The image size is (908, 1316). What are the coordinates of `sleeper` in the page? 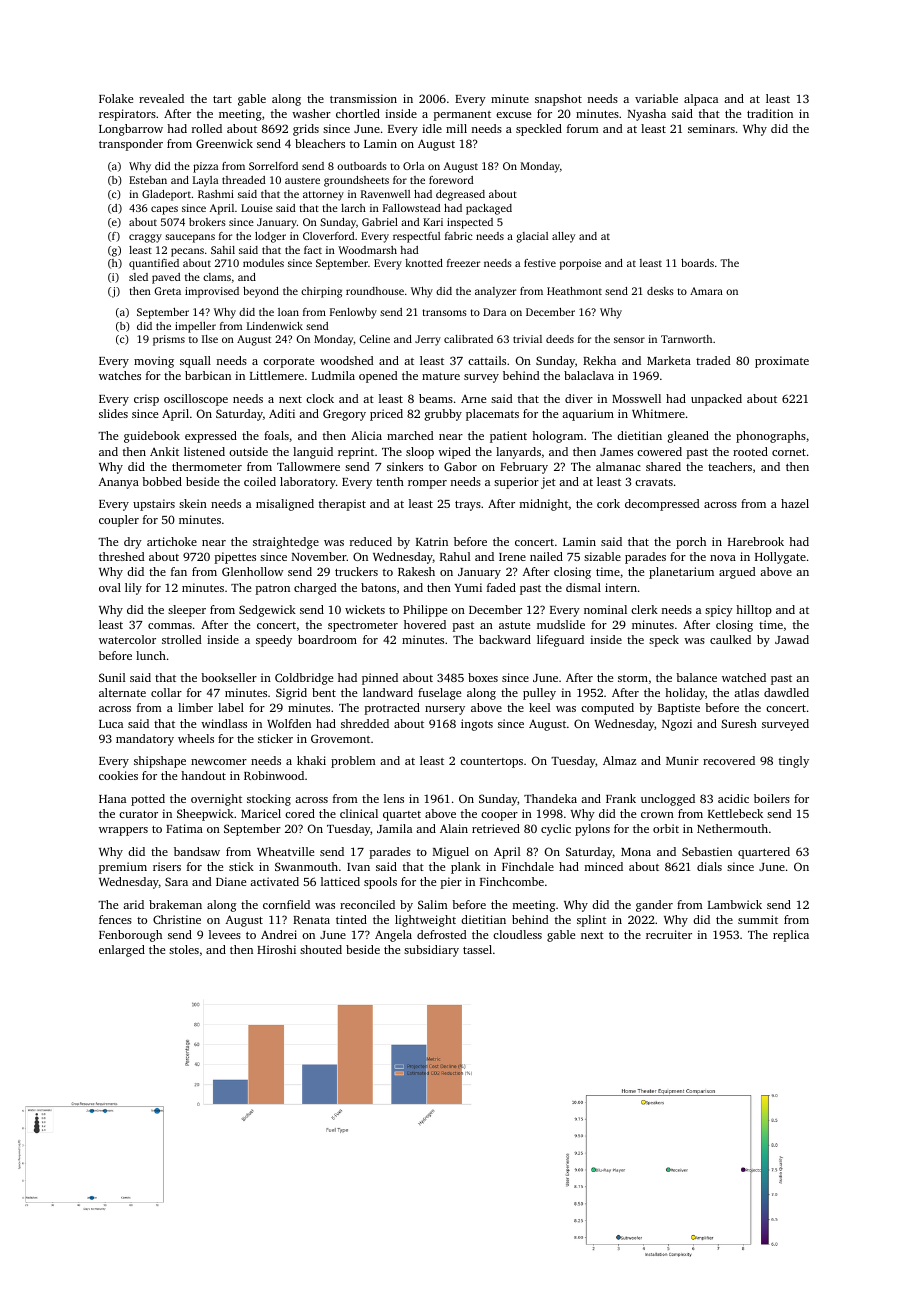 It's located at (187, 611).
